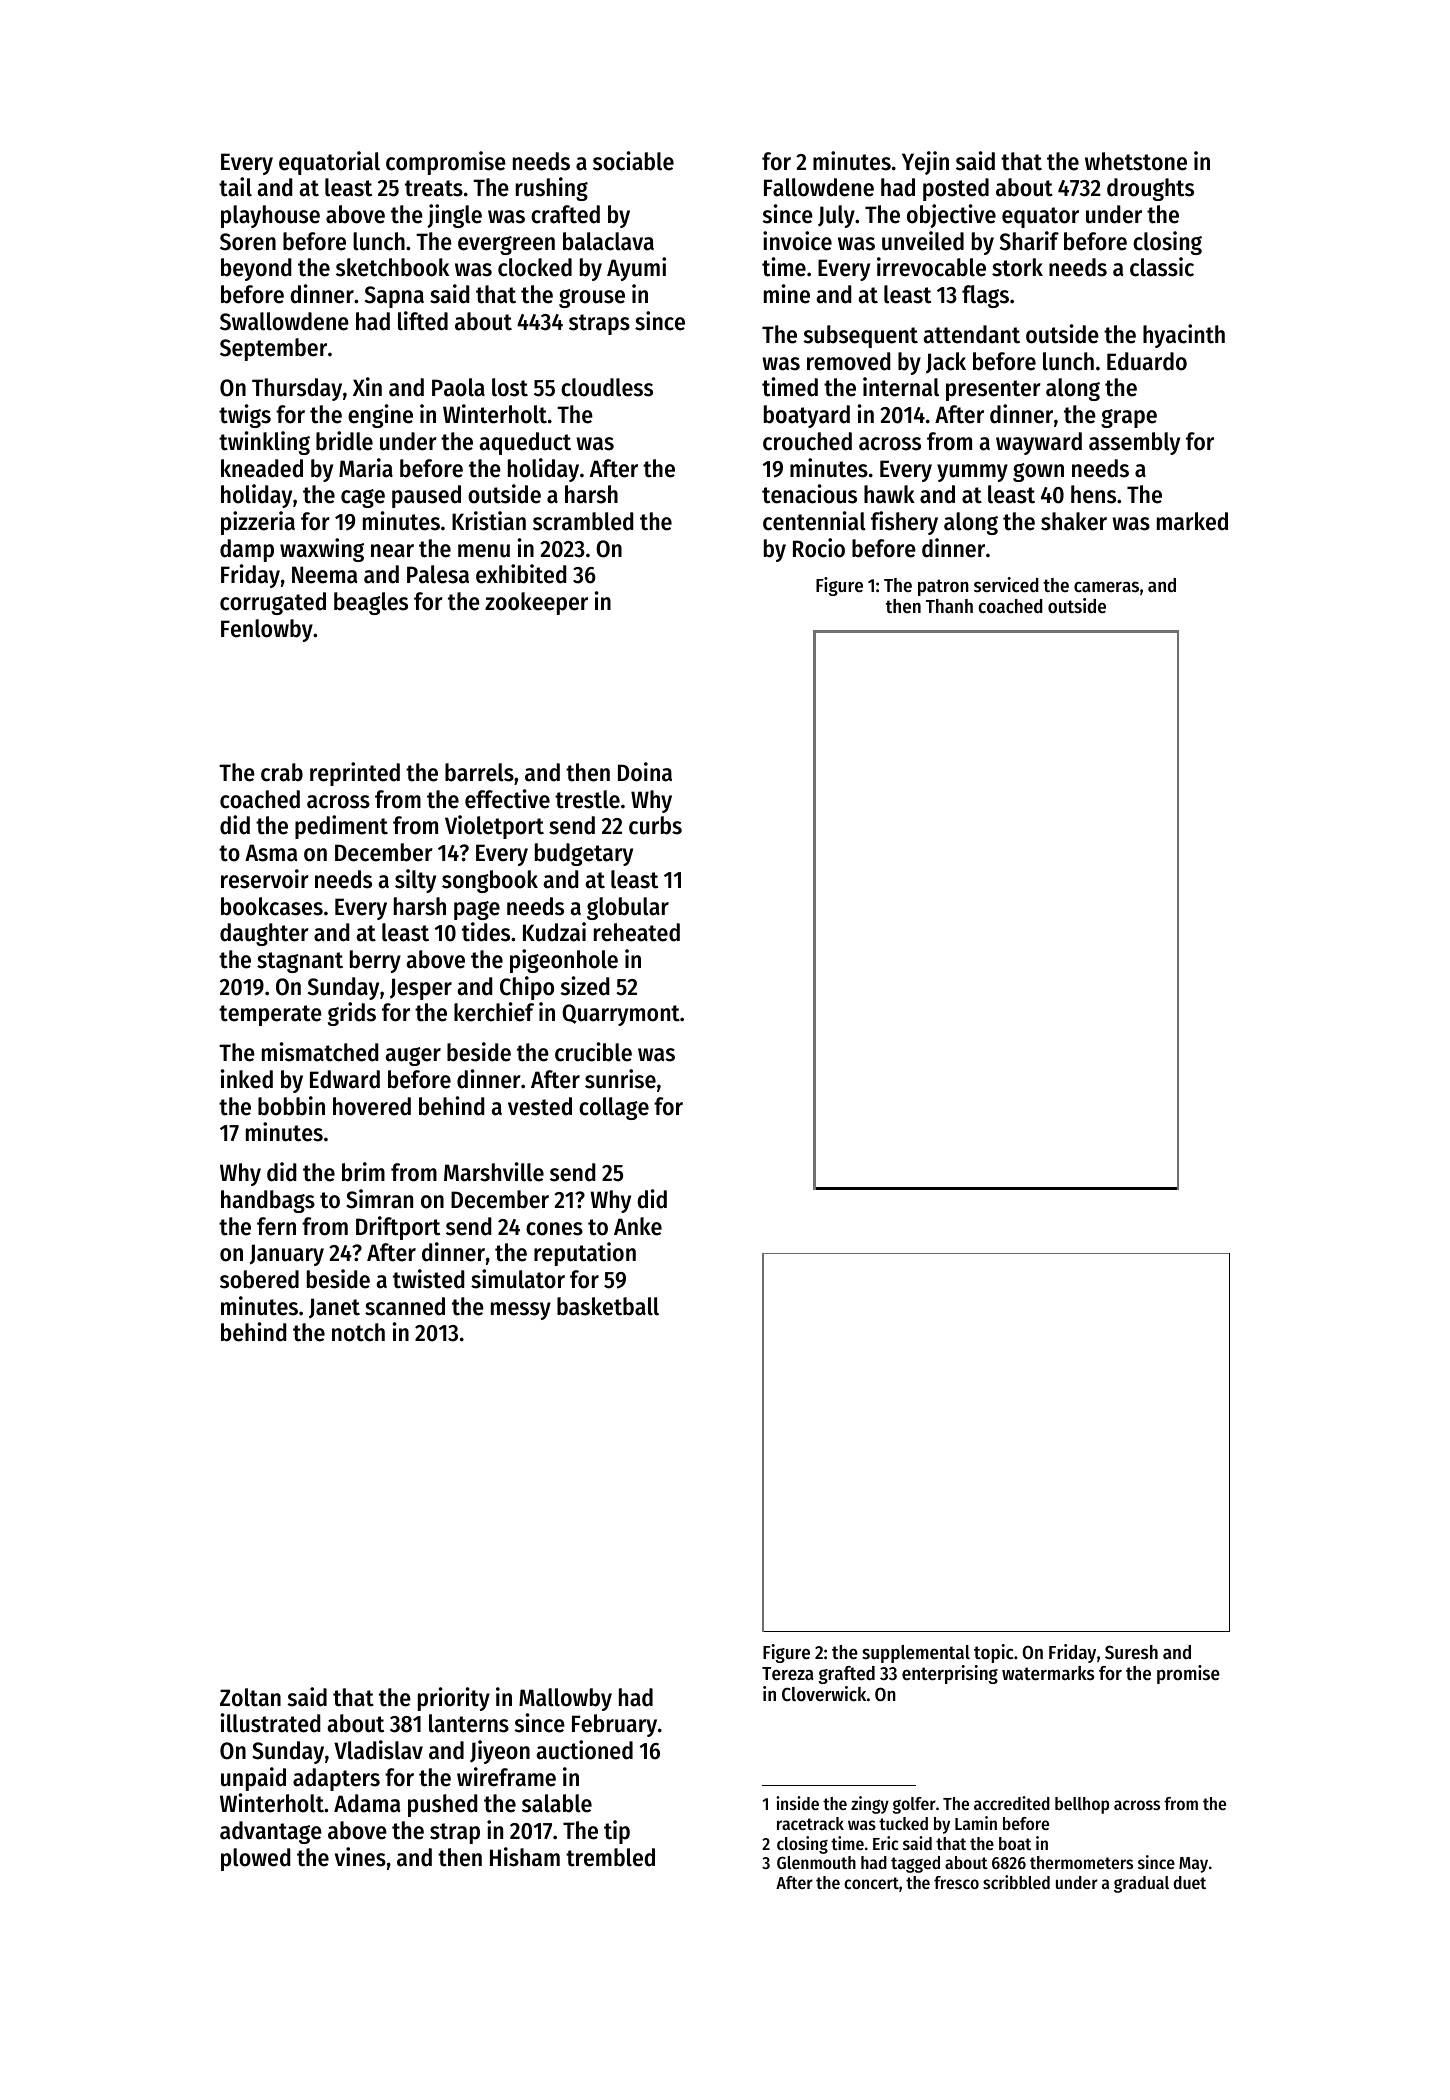  What do you see at coordinates (1131, 1652) in the document?
I see `Suresh` at bounding box center [1131, 1652].
